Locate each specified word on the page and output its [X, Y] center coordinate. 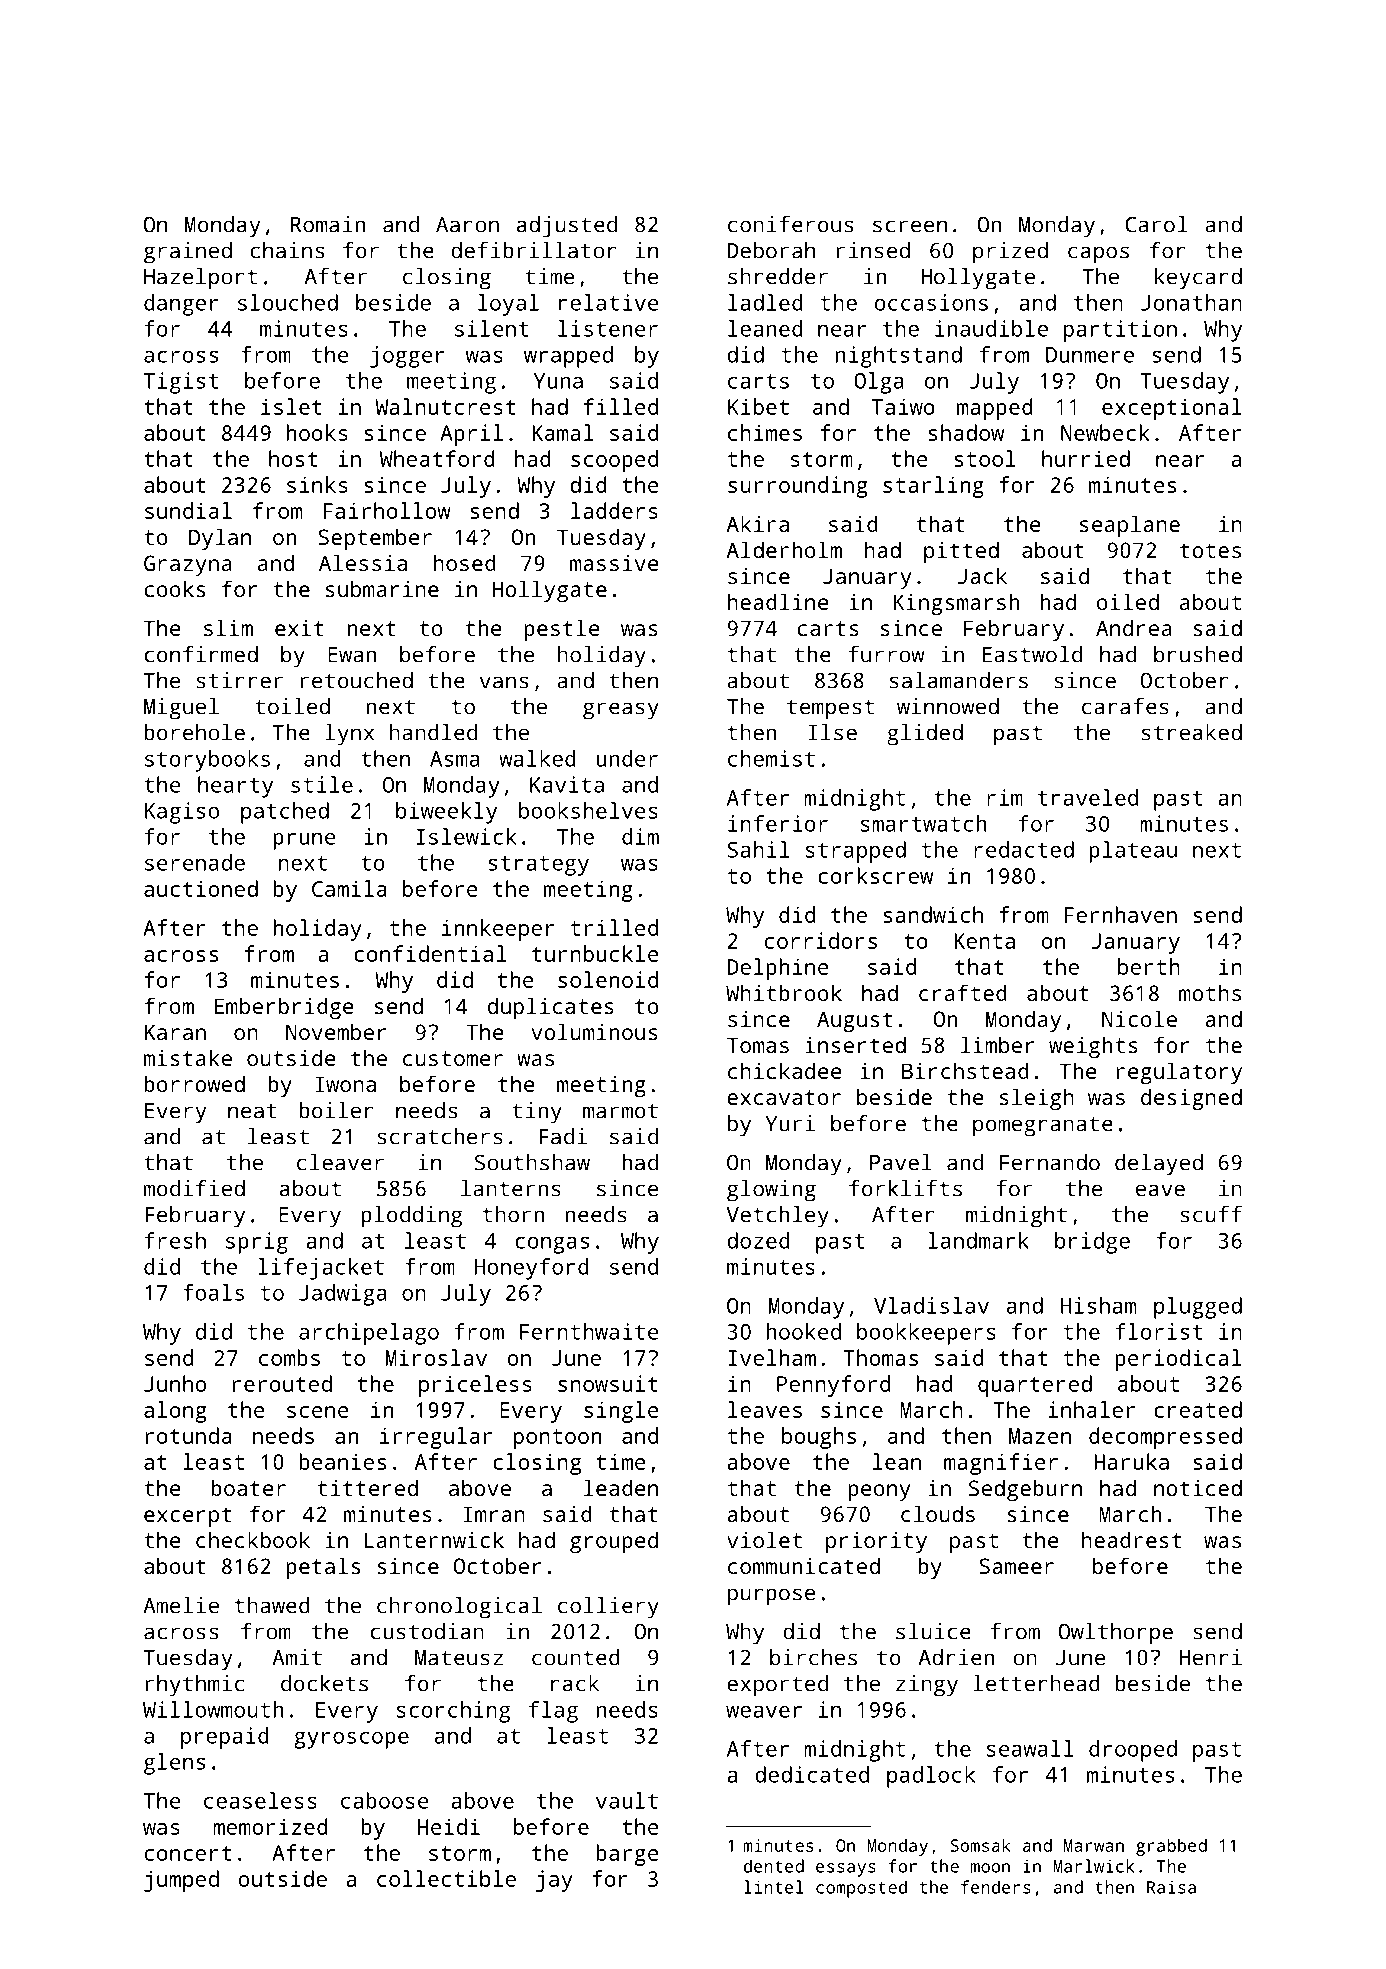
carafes [1125, 706]
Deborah [771, 250]
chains [287, 250]
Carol [1156, 224]
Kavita [567, 784]
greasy [621, 711]
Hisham [1098, 1305]
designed [1191, 1099]
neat [252, 1111]
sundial [188, 510]
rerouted [282, 1383]
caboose [385, 1800]
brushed [1198, 654]
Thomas [880, 1357]
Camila [349, 888]
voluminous [594, 1031]
